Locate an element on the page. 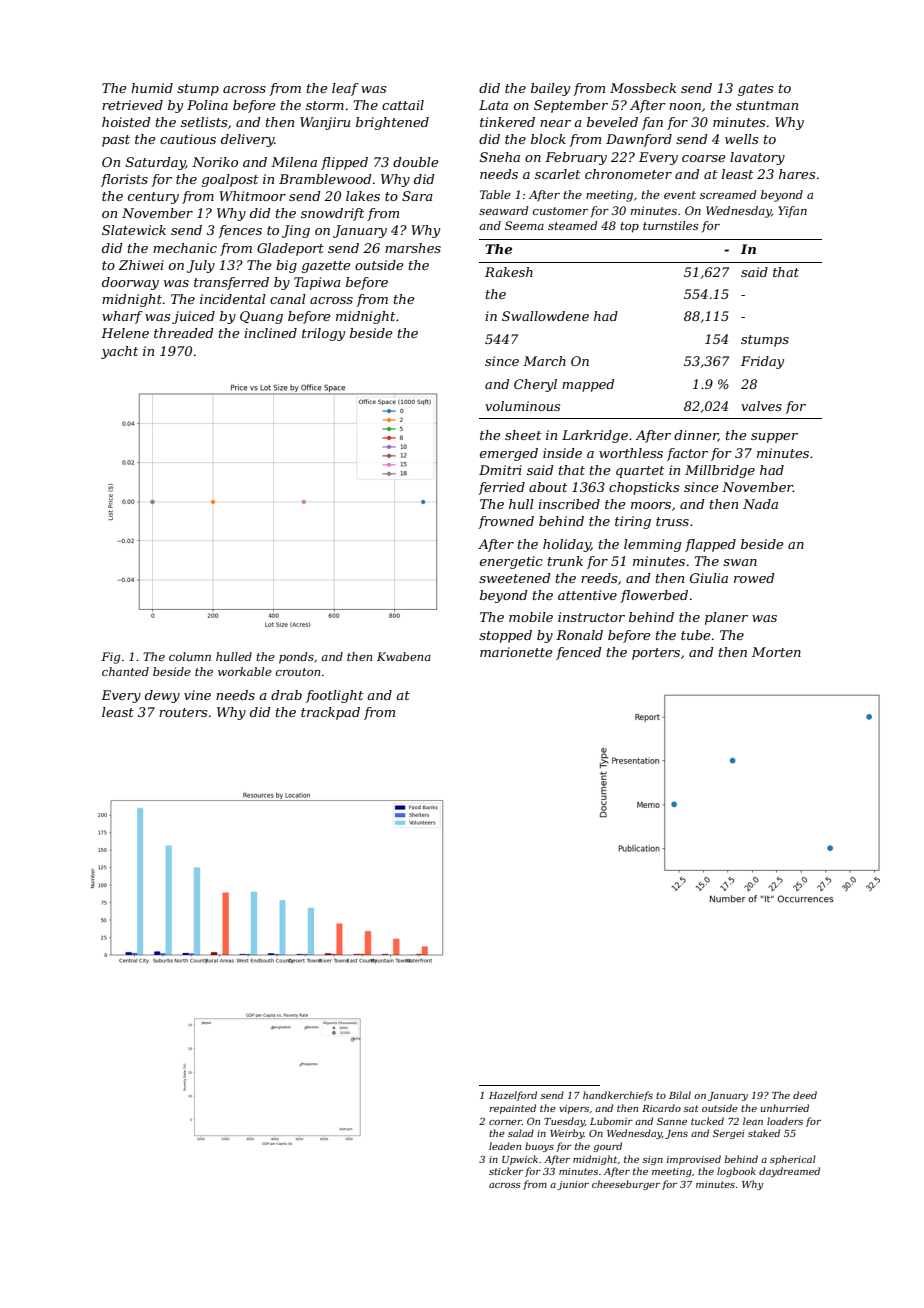  leaden is located at coordinates (505, 1146).
